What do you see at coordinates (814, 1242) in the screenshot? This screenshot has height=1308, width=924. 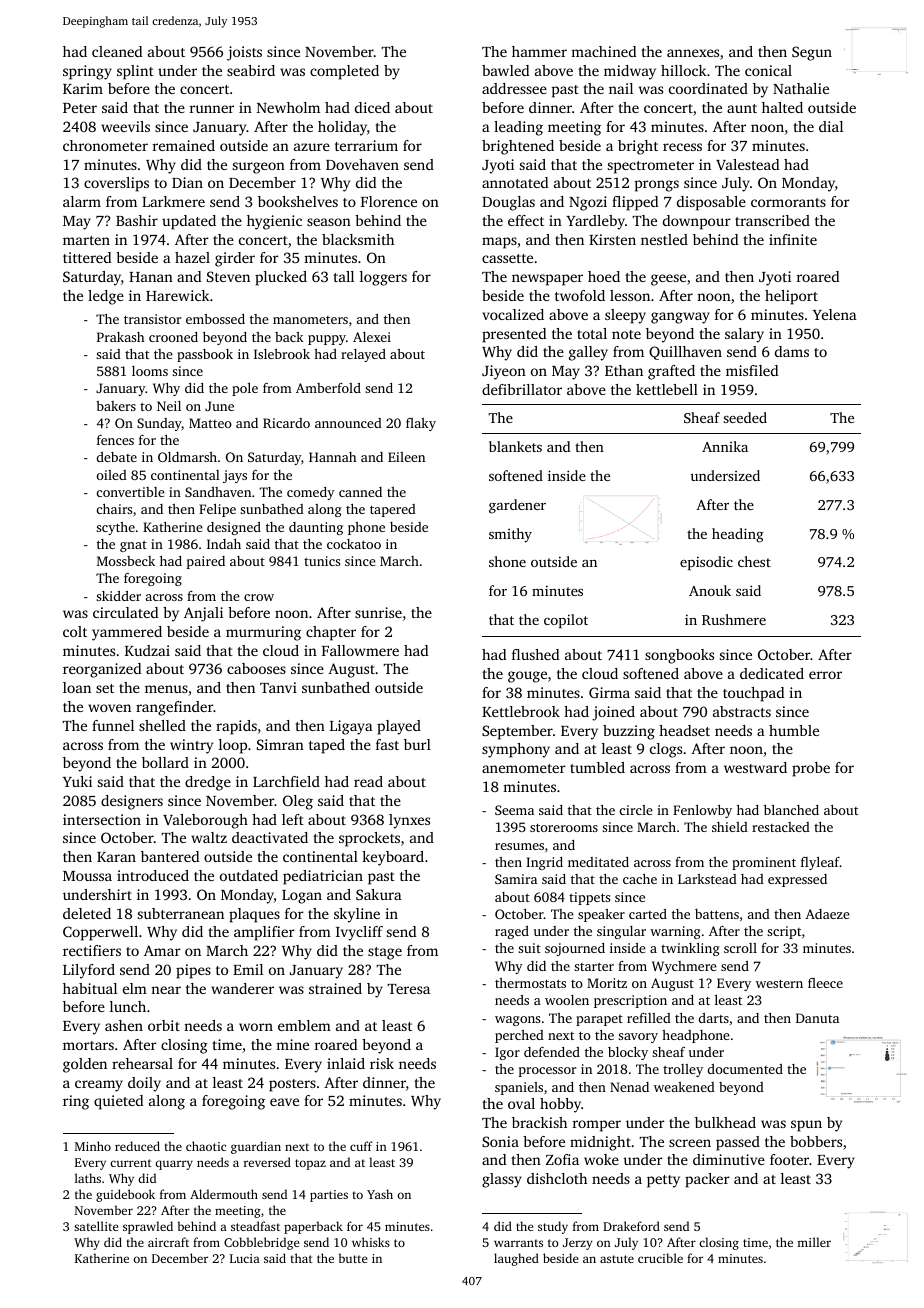 I see `miller` at bounding box center [814, 1242].
